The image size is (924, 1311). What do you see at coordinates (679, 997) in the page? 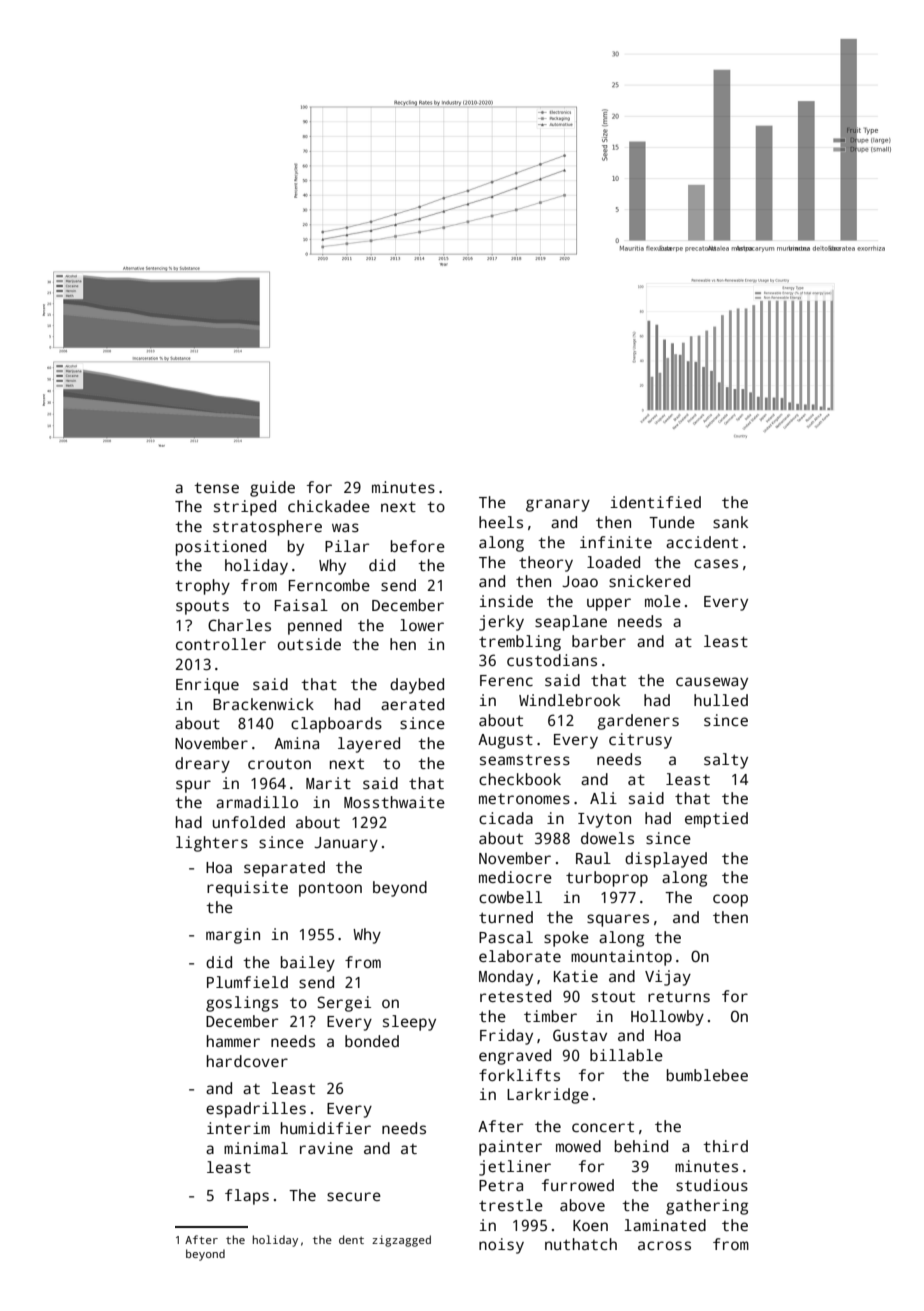
I see `returns` at bounding box center [679, 997].
